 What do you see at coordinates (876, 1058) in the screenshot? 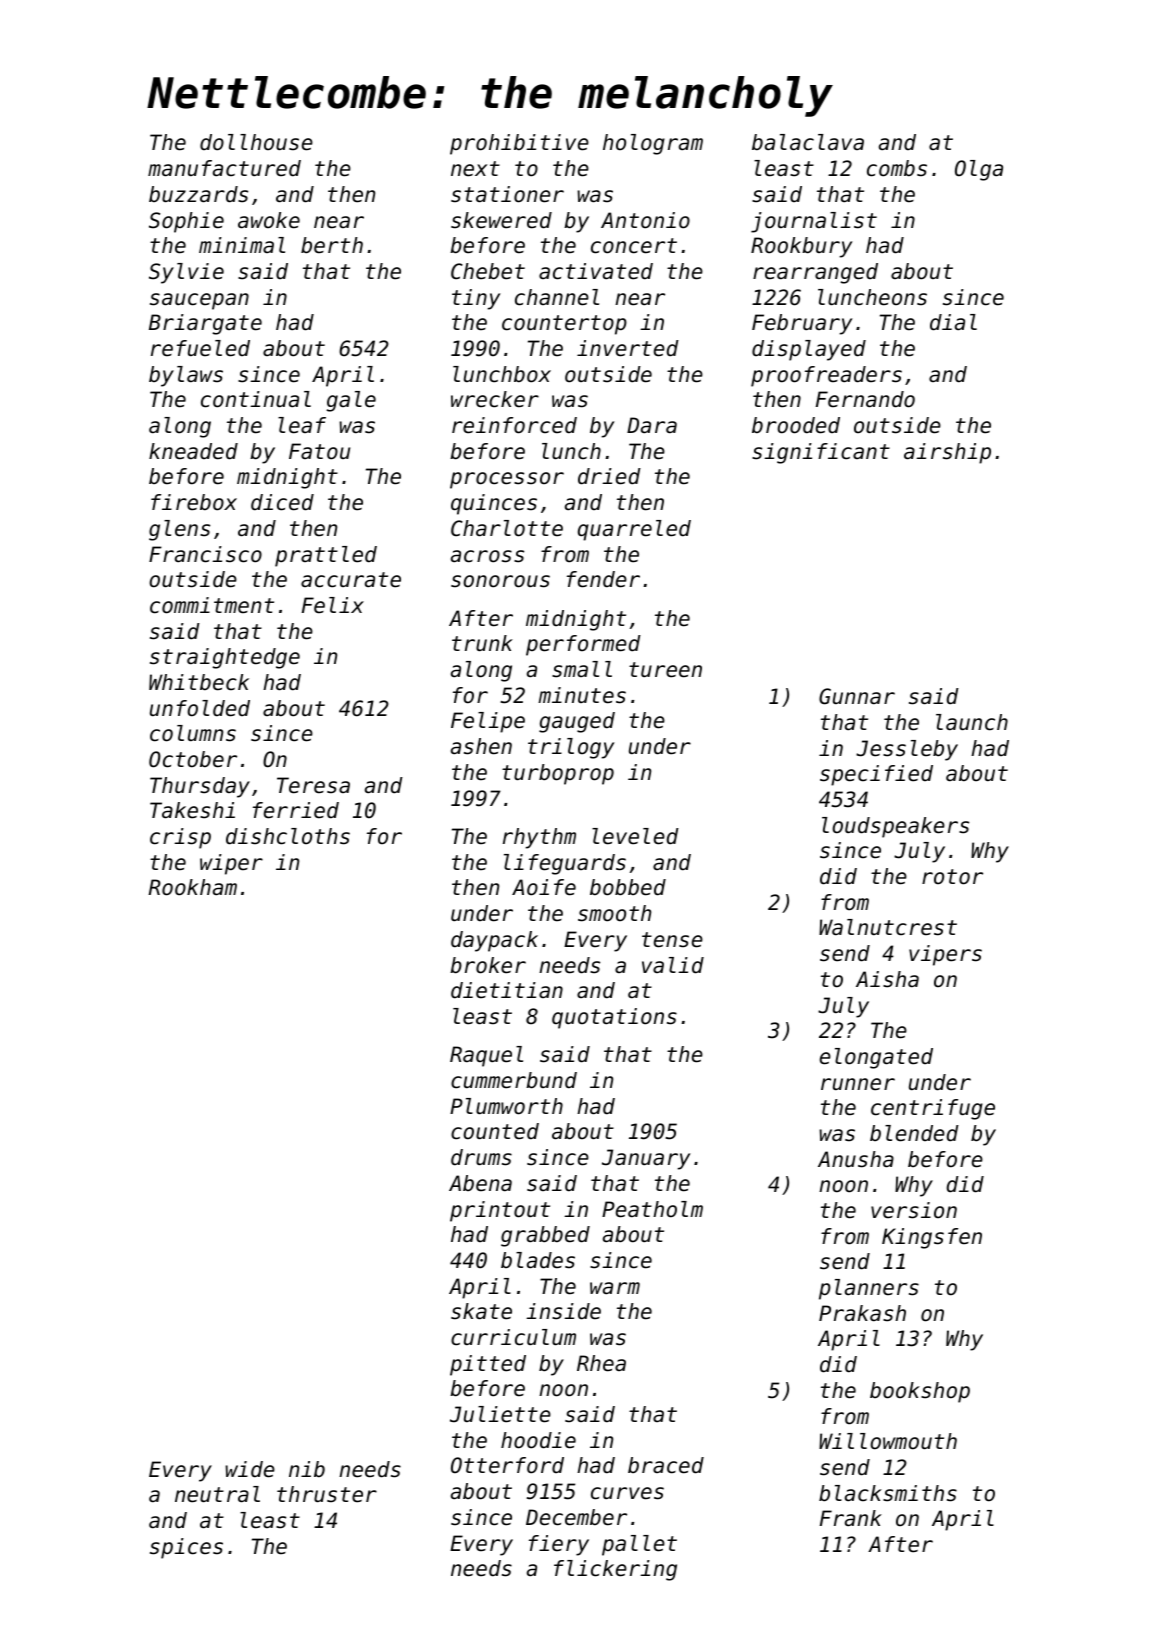
I see `elongated` at bounding box center [876, 1058].
